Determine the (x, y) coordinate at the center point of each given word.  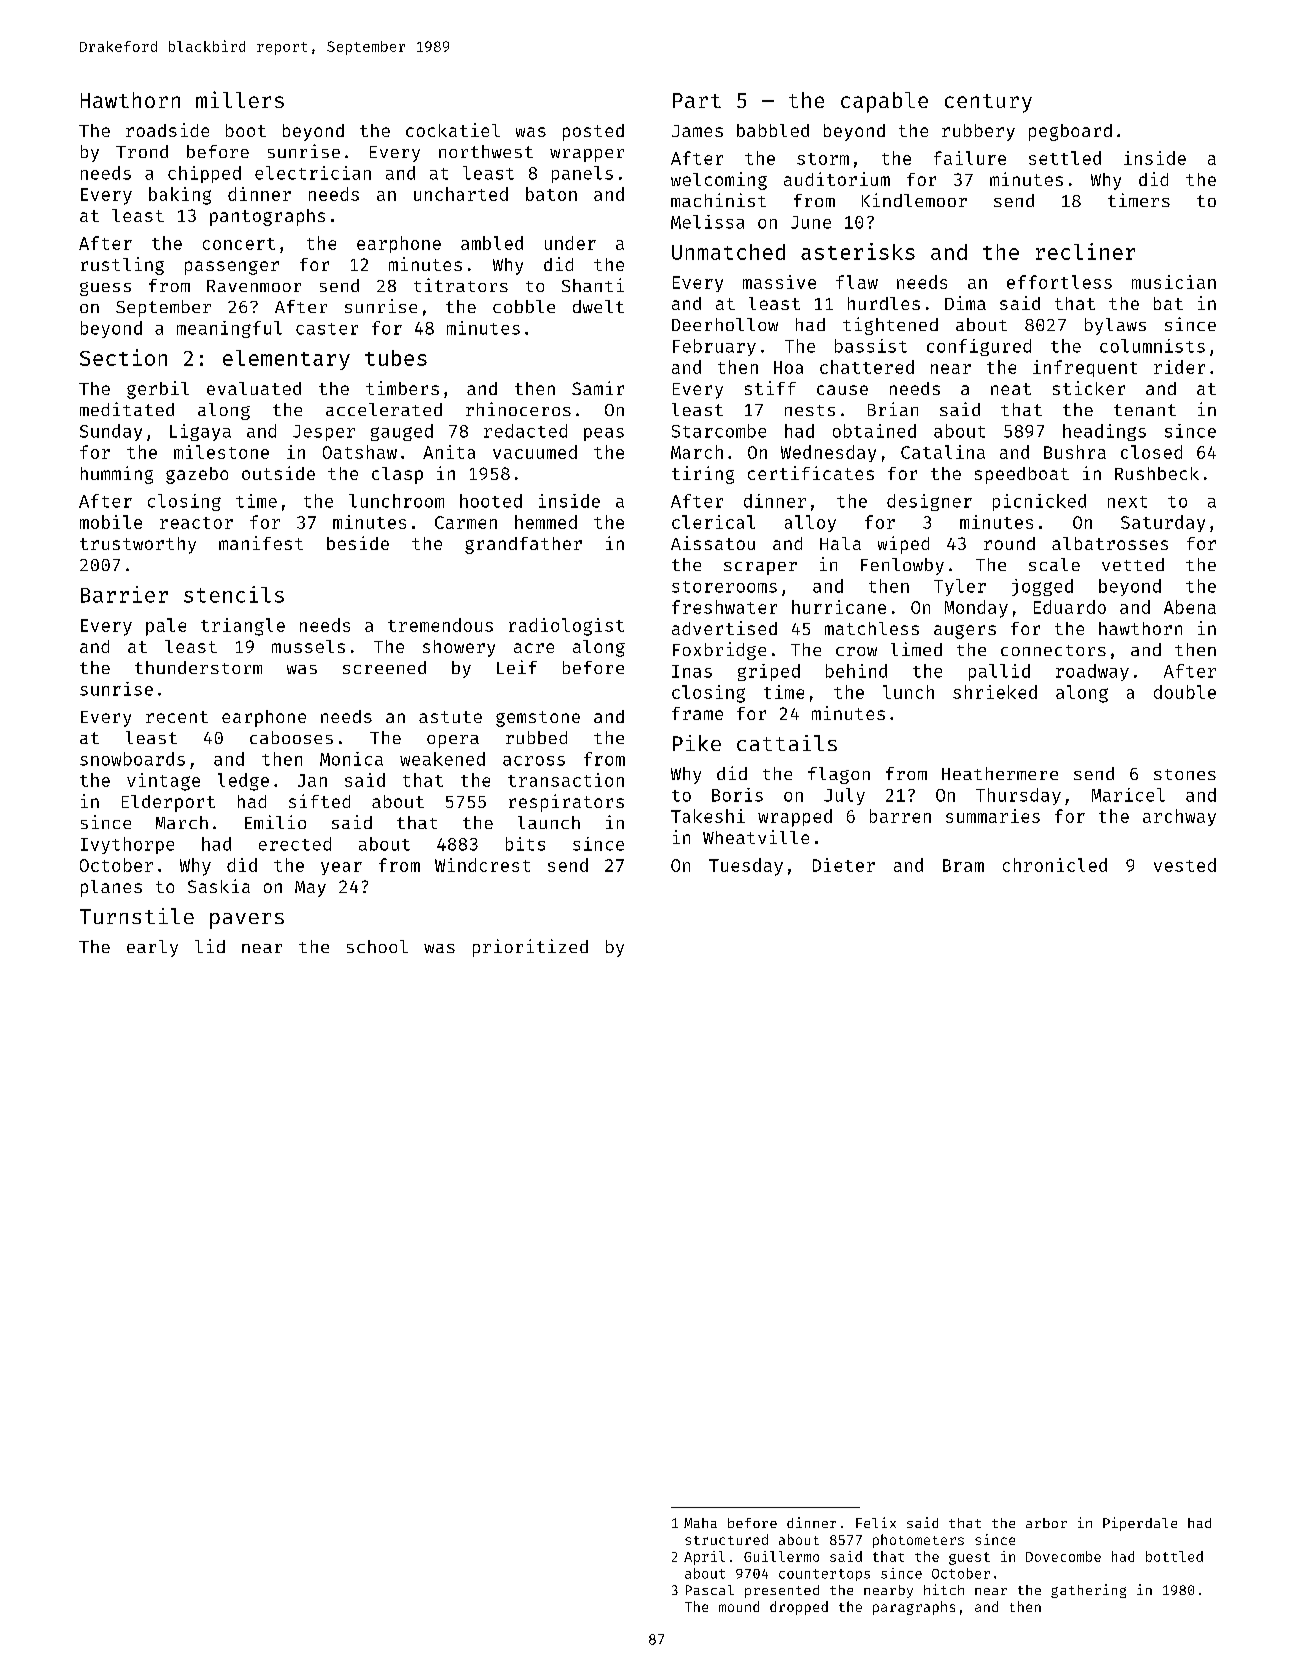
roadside (167, 130)
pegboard (1070, 132)
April (704, 1558)
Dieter (844, 865)
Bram (963, 865)
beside (358, 543)
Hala (840, 543)
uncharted (461, 194)
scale (1054, 564)
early (152, 948)
